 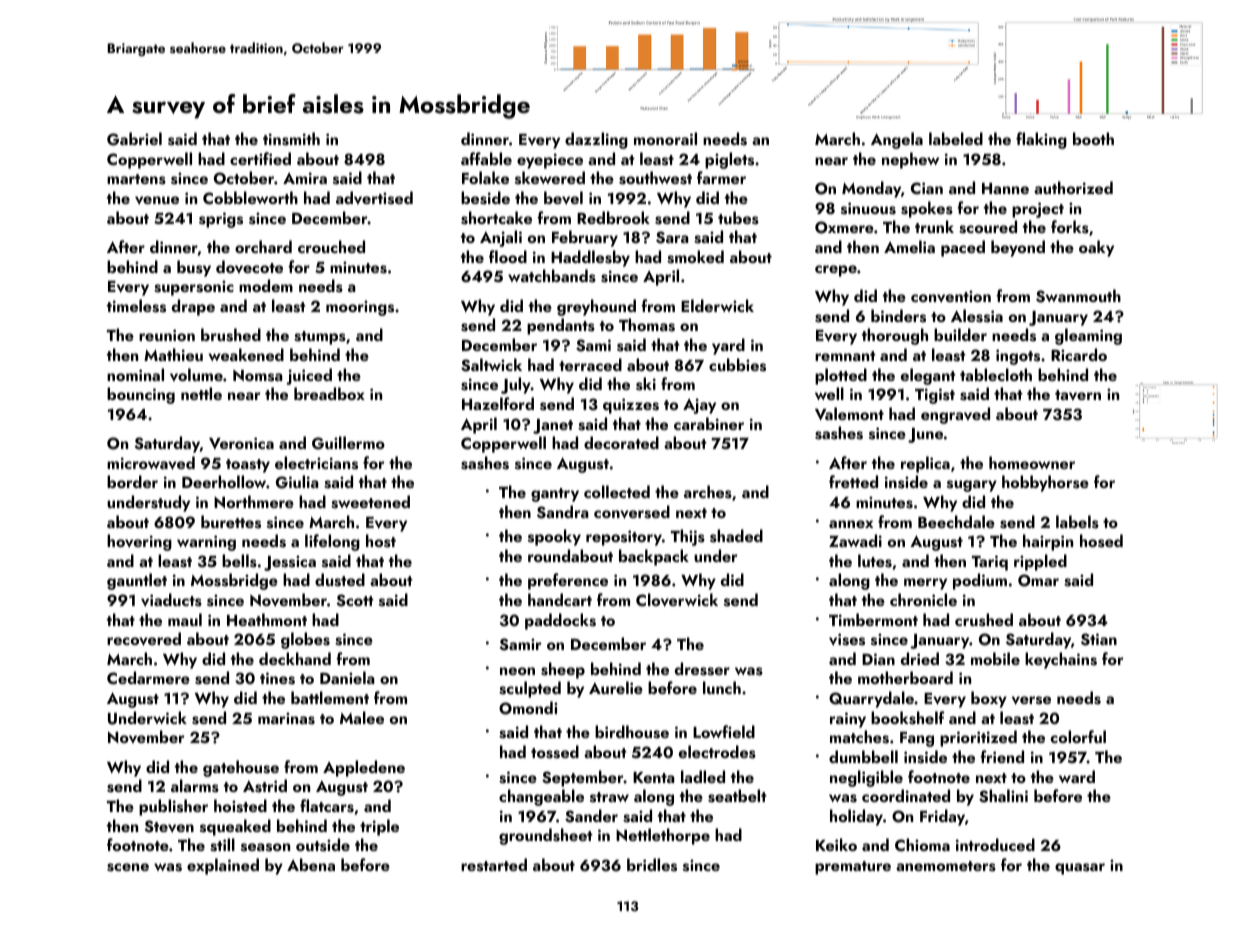 I want to click on microwaved, so click(x=151, y=463).
